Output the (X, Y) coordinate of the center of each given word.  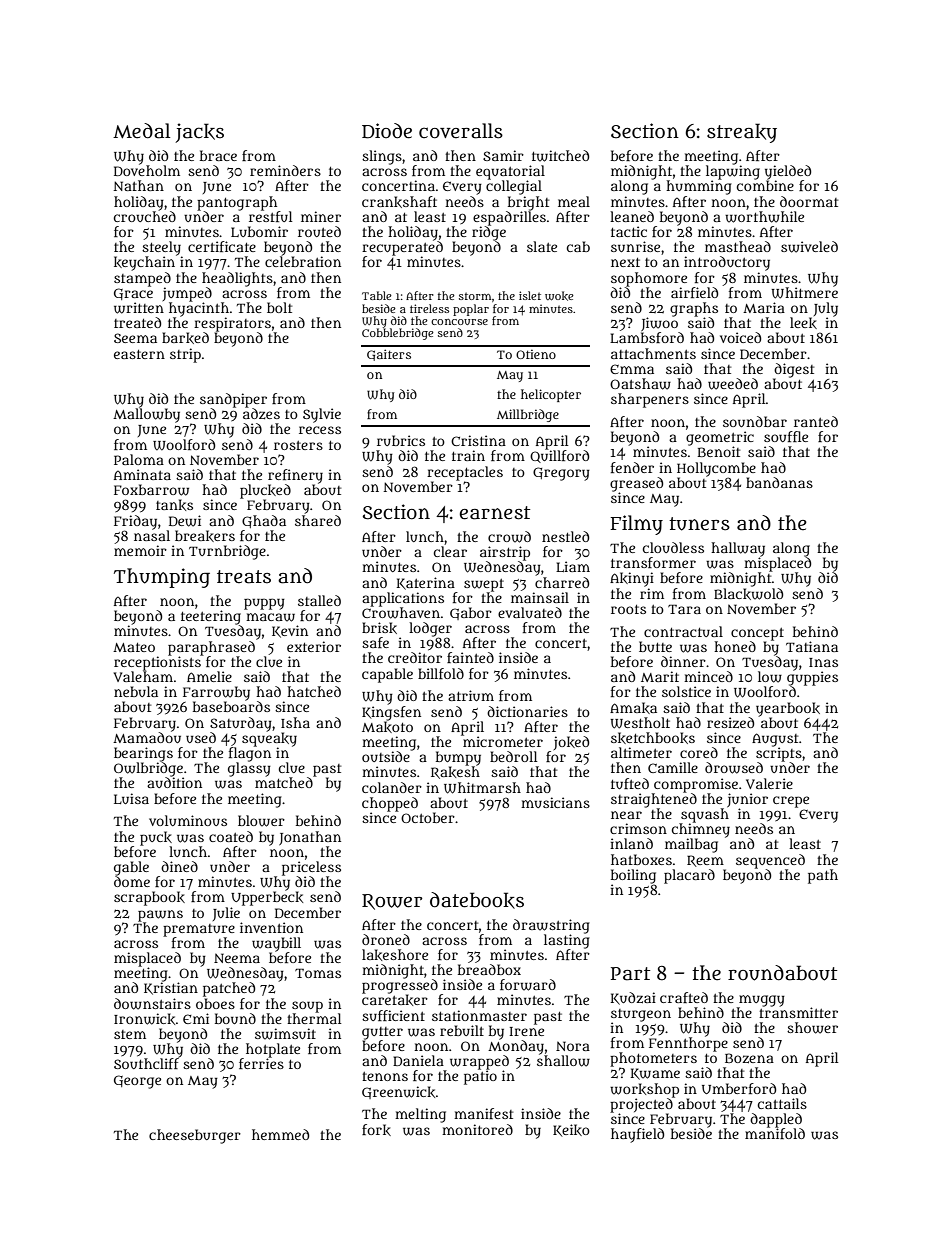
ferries (261, 1063)
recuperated (402, 248)
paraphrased (211, 648)
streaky (742, 133)
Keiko (571, 1130)
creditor (415, 657)
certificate (222, 246)
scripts (779, 754)
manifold (775, 1133)
